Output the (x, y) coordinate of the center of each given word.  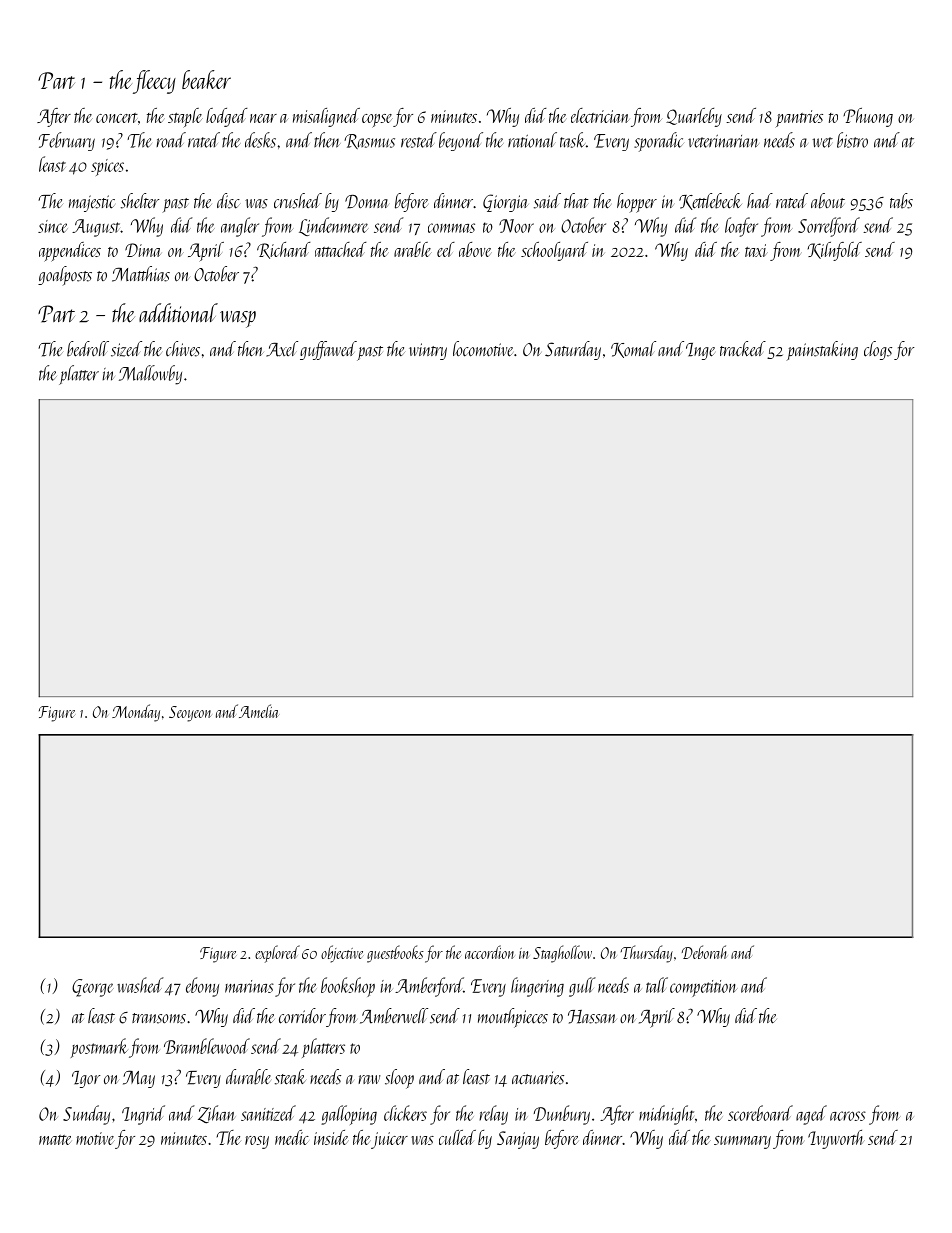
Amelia (259, 711)
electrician (600, 115)
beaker (206, 79)
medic (292, 1137)
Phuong (868, 117)
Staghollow (562, 954)
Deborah (704, 952)
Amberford (429, 987)
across (848, 1116)
